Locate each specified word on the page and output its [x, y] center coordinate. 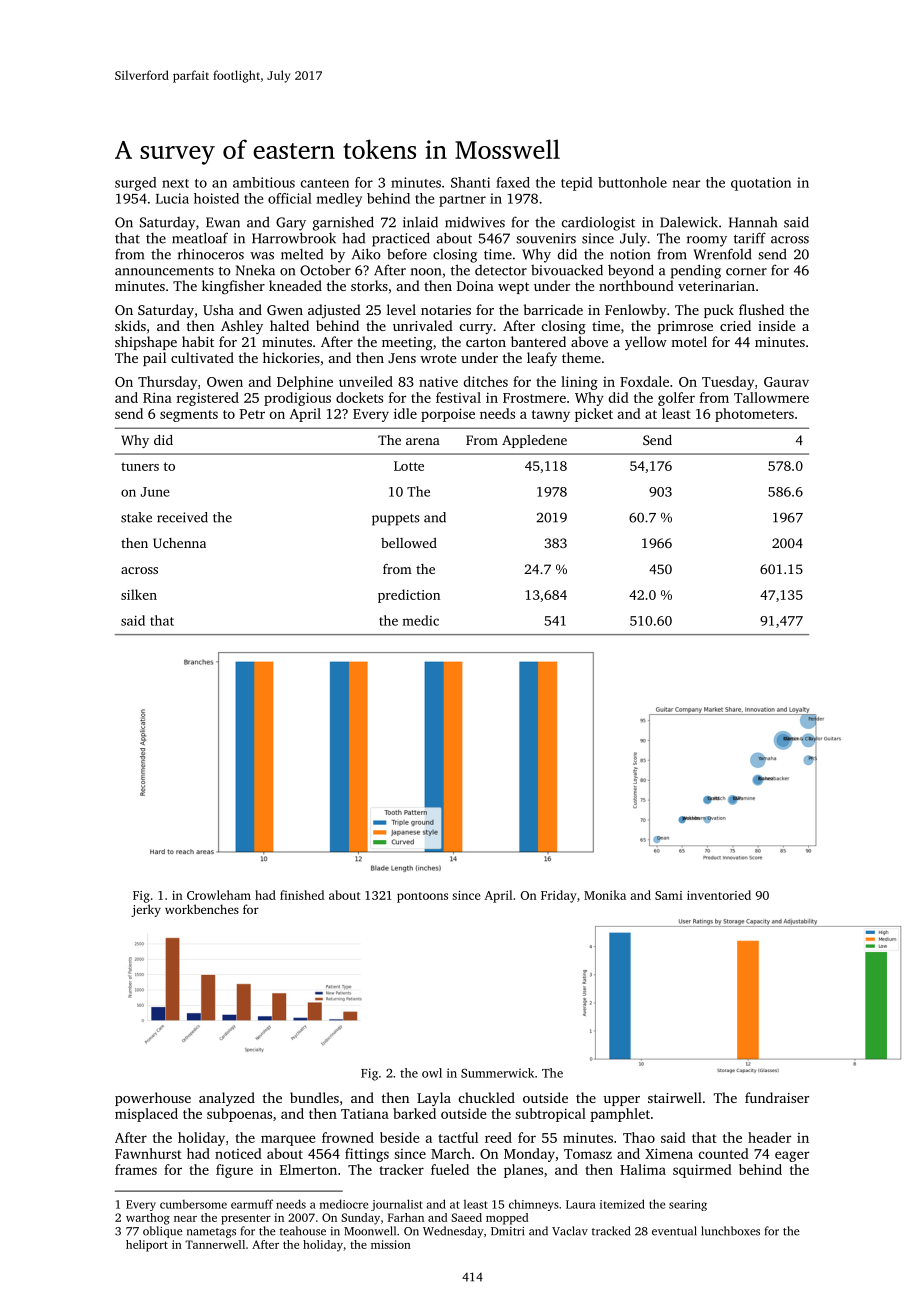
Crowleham [219, 895]
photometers [754, 415]
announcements [164, 271]
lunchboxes [730, 1231]
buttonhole [632, 182]
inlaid [420, 222]
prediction [409, 596]
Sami [668, 895]
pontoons [422, 897]
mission [391, 1244]
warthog [148, 1219]
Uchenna [179, 543]
